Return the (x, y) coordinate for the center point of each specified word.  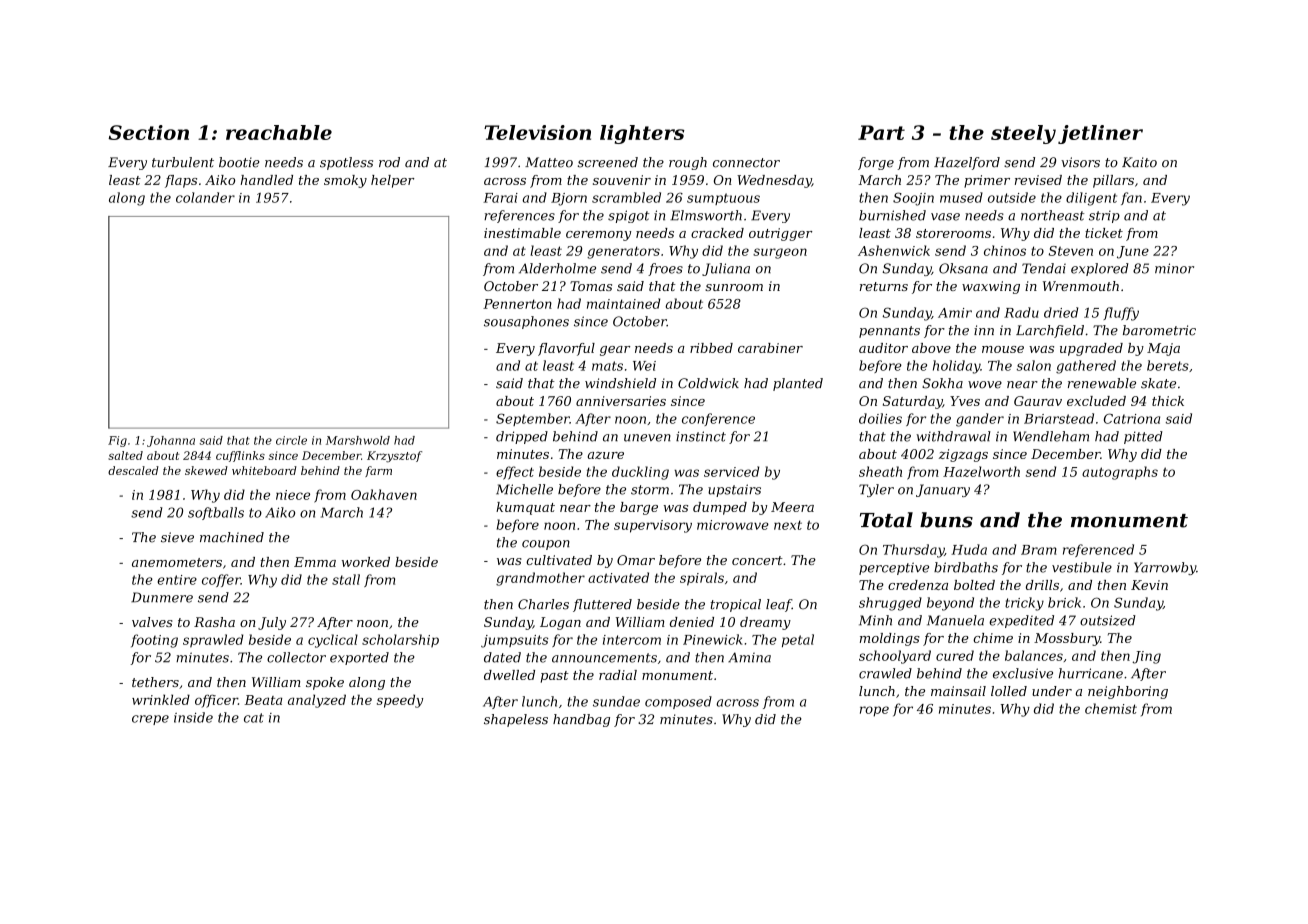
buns (946, 520)
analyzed (317, 701)
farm (378, 471)
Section (148, 132)
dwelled (509, 675)
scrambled (626, 197)
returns (884, 286)
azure (605, 455)
